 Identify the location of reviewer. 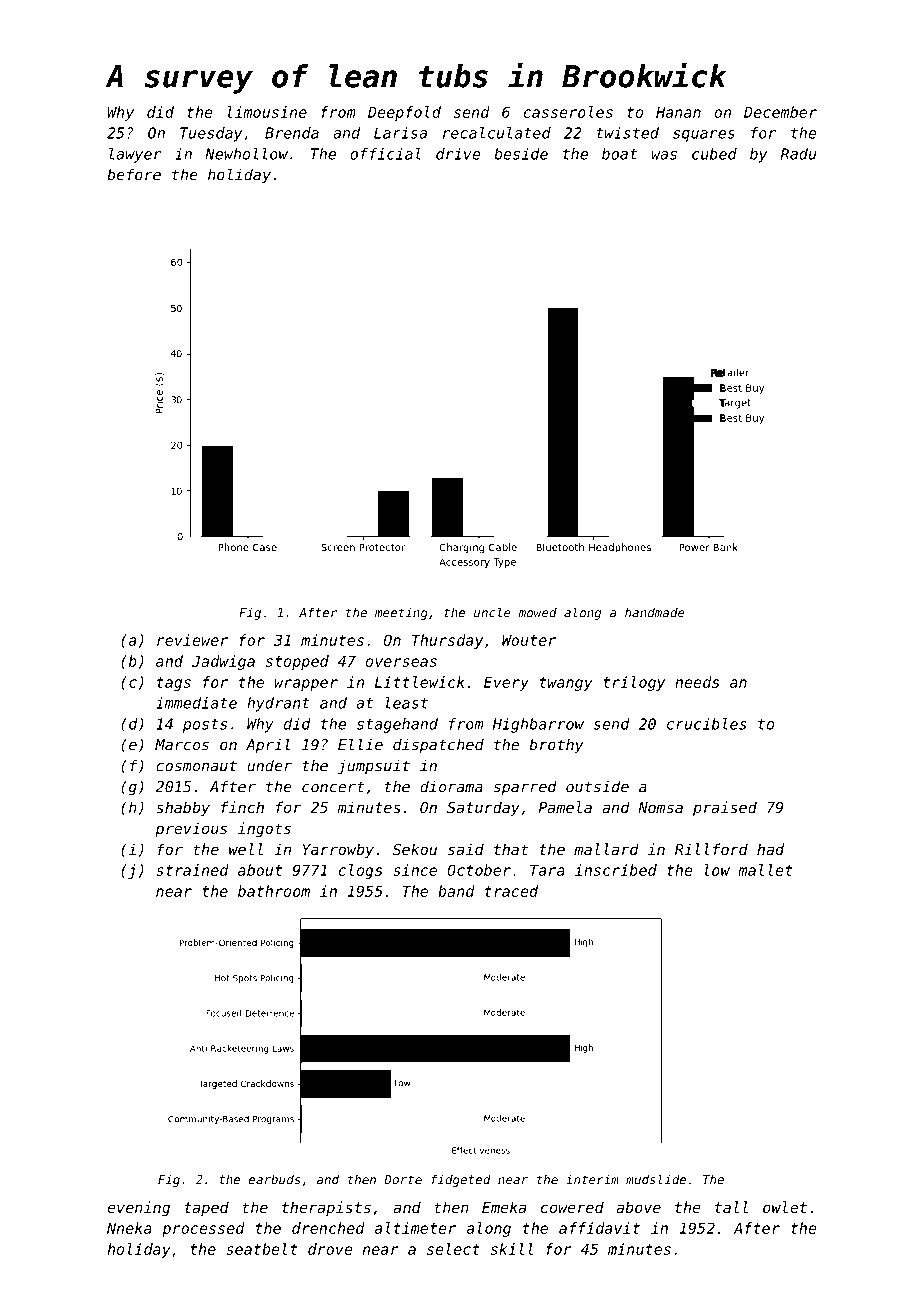
(192, 640).
